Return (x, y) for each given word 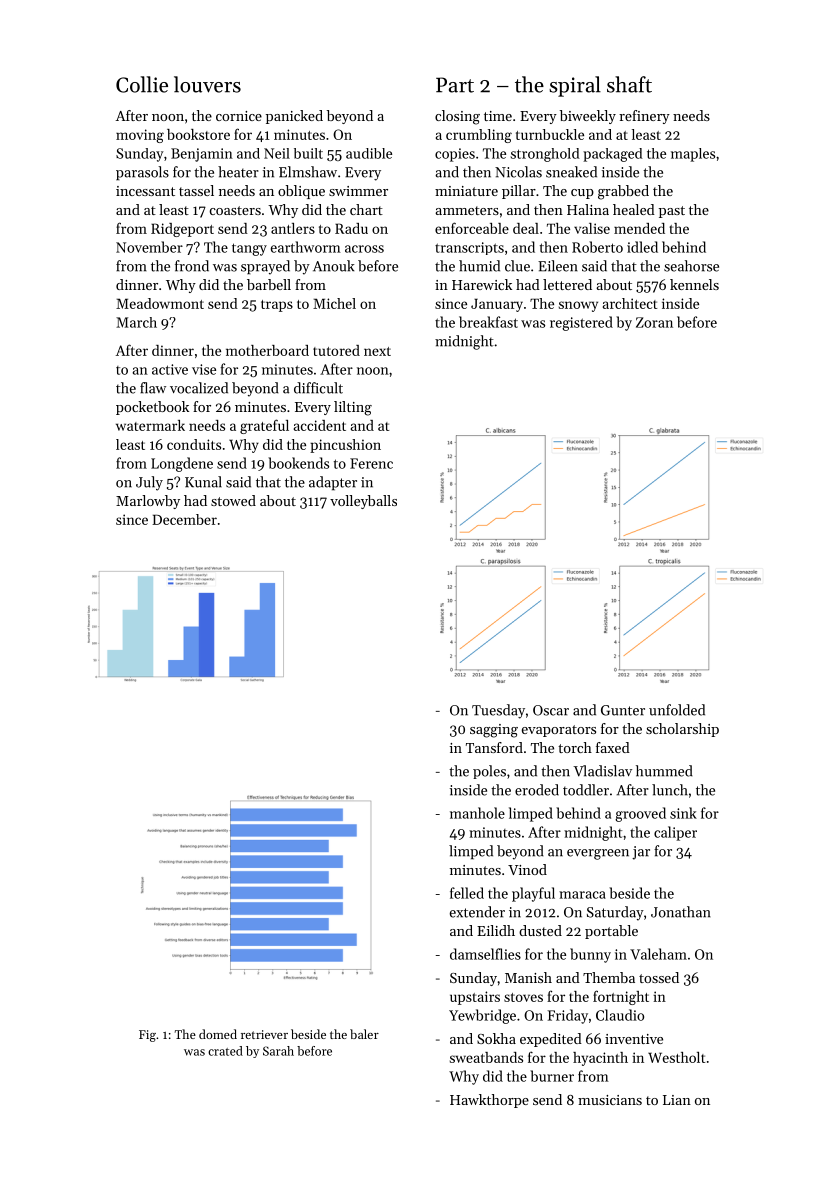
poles (489, 772)
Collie (142, 84)
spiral (575, 86)
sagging (494, 731)
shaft (629, 84)
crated (225, 1051)
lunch (670, 790)
